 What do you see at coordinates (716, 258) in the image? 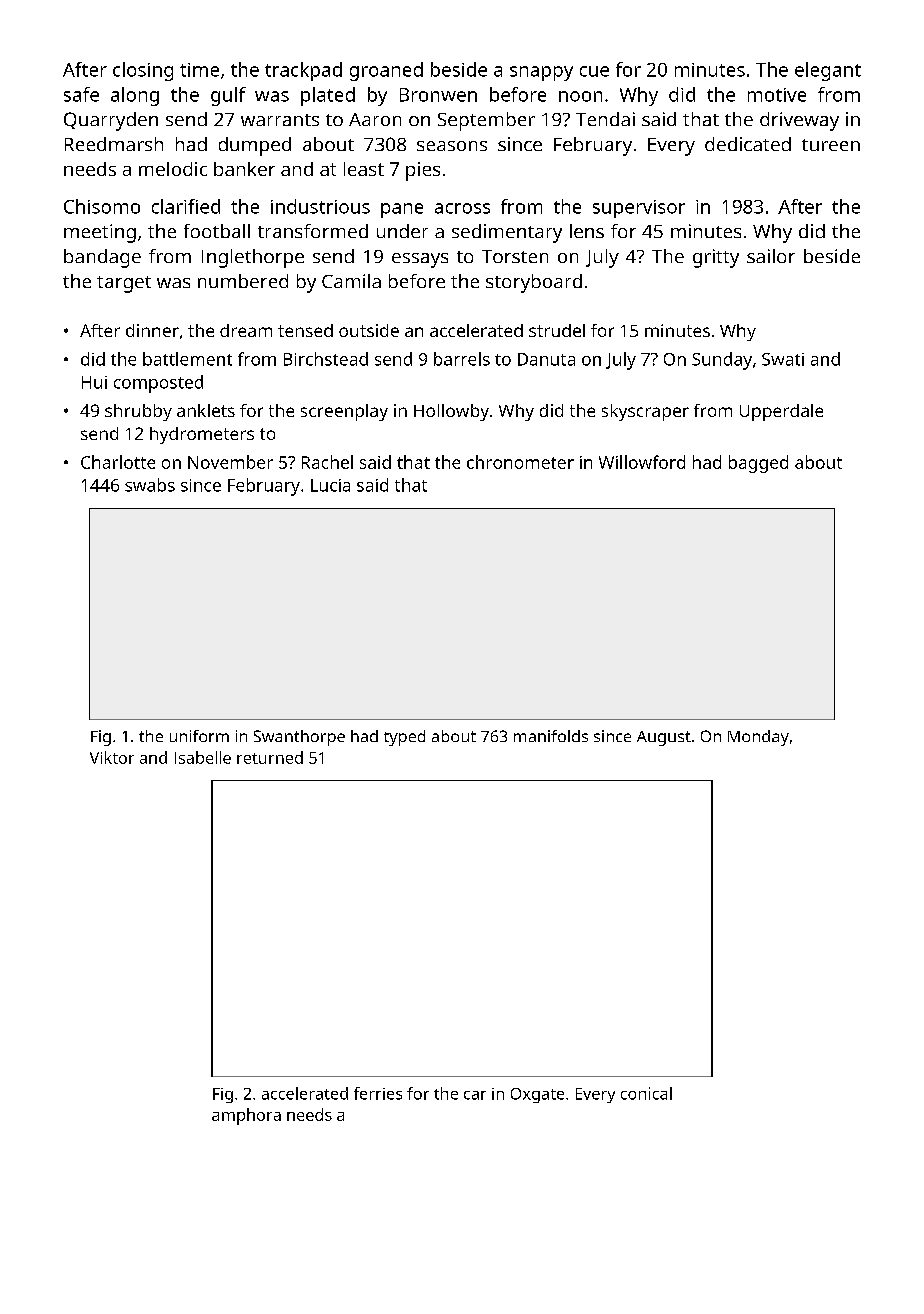
I see `gritty` at bounding box center [716, 258].
